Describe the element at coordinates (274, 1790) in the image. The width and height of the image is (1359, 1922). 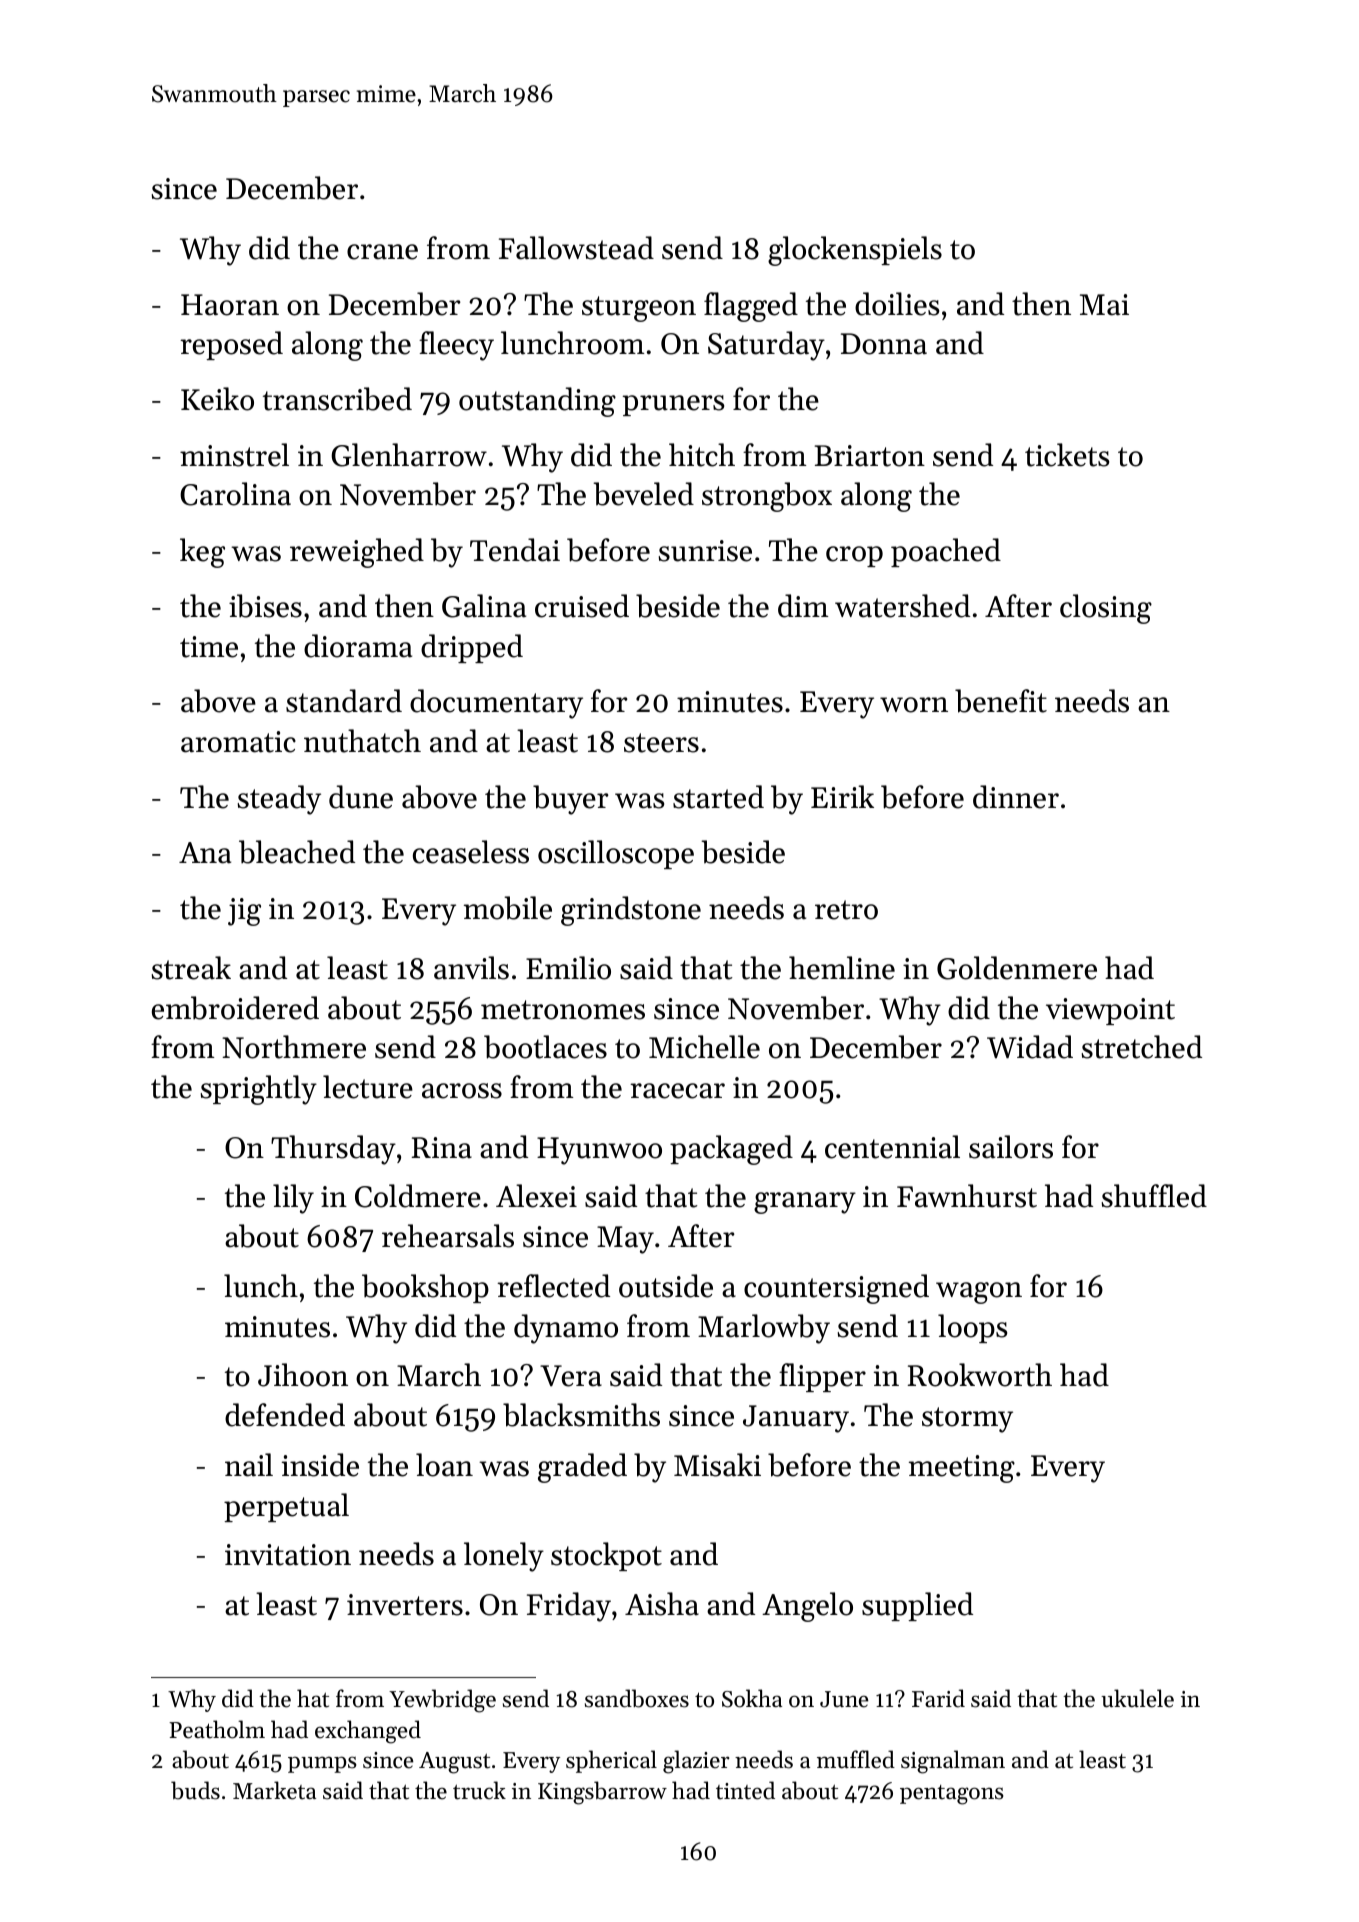
I see `Marketa` at that location.
